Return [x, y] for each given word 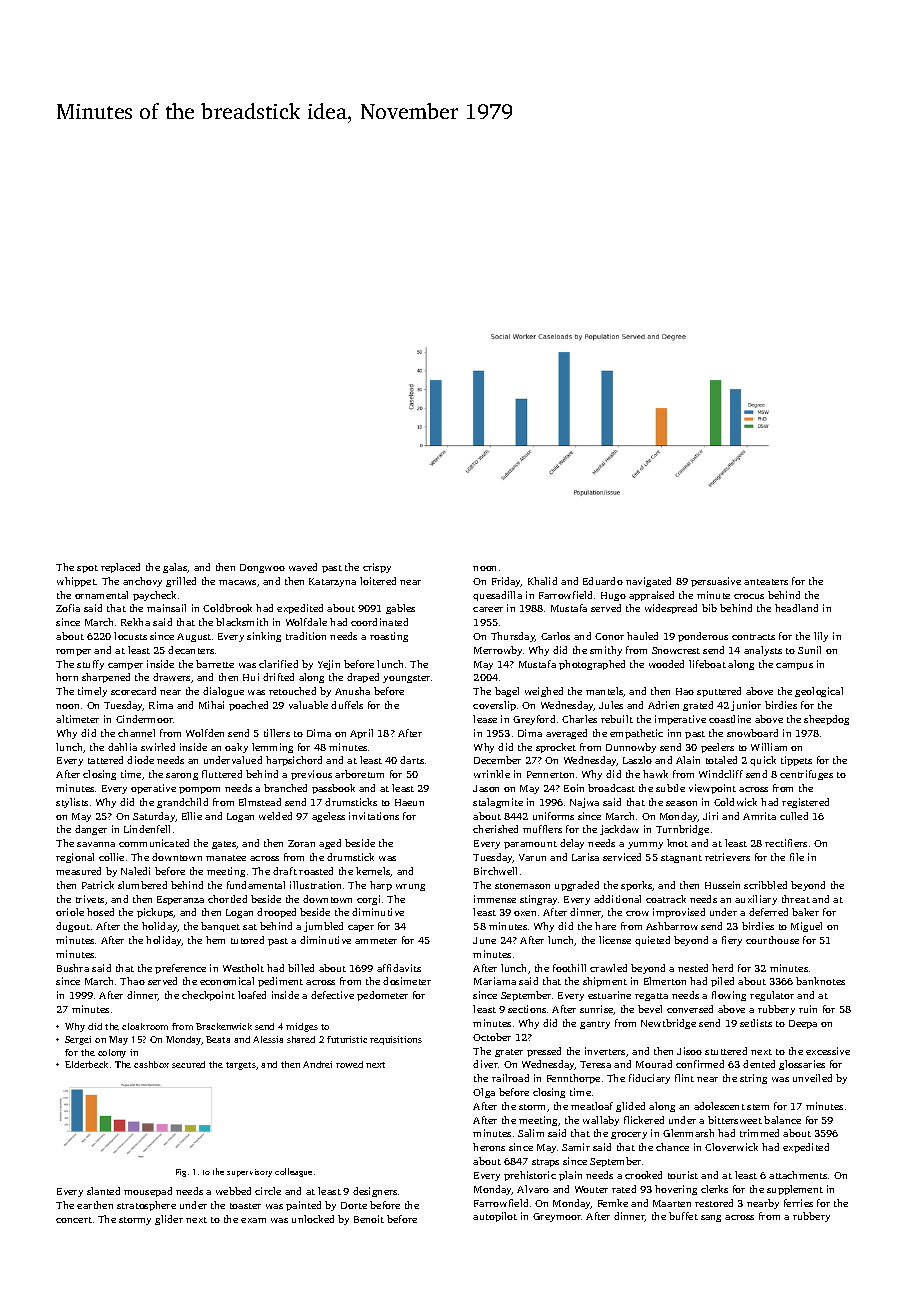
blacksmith [242, 622]
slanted [103, 1191]
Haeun [409, 802]
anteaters [766, 582]
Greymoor [557, 1217]
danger [91, 830]
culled [794, 816]
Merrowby [498, 651]
